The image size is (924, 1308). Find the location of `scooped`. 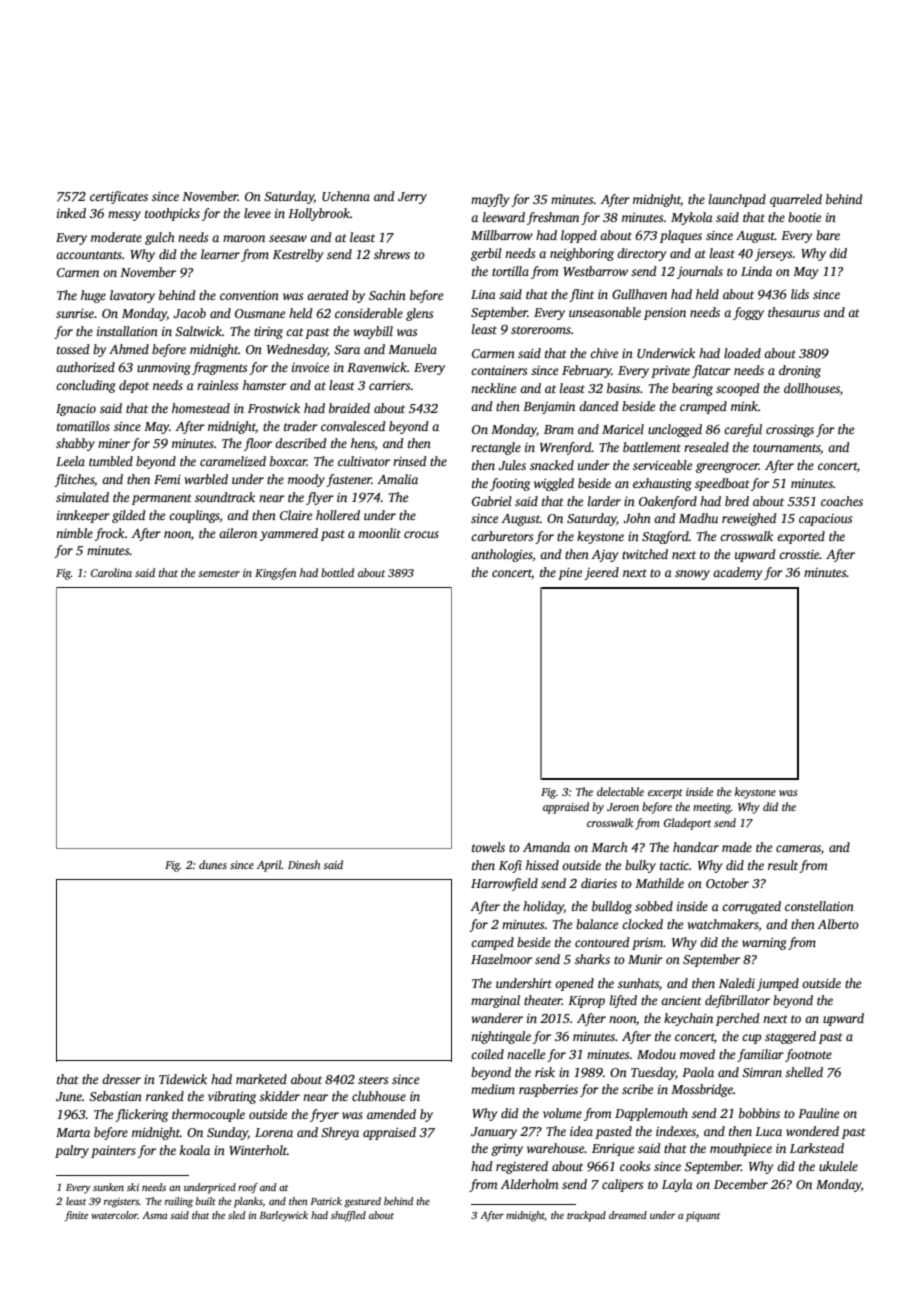

scooped is located at coordinates (738, 389).
